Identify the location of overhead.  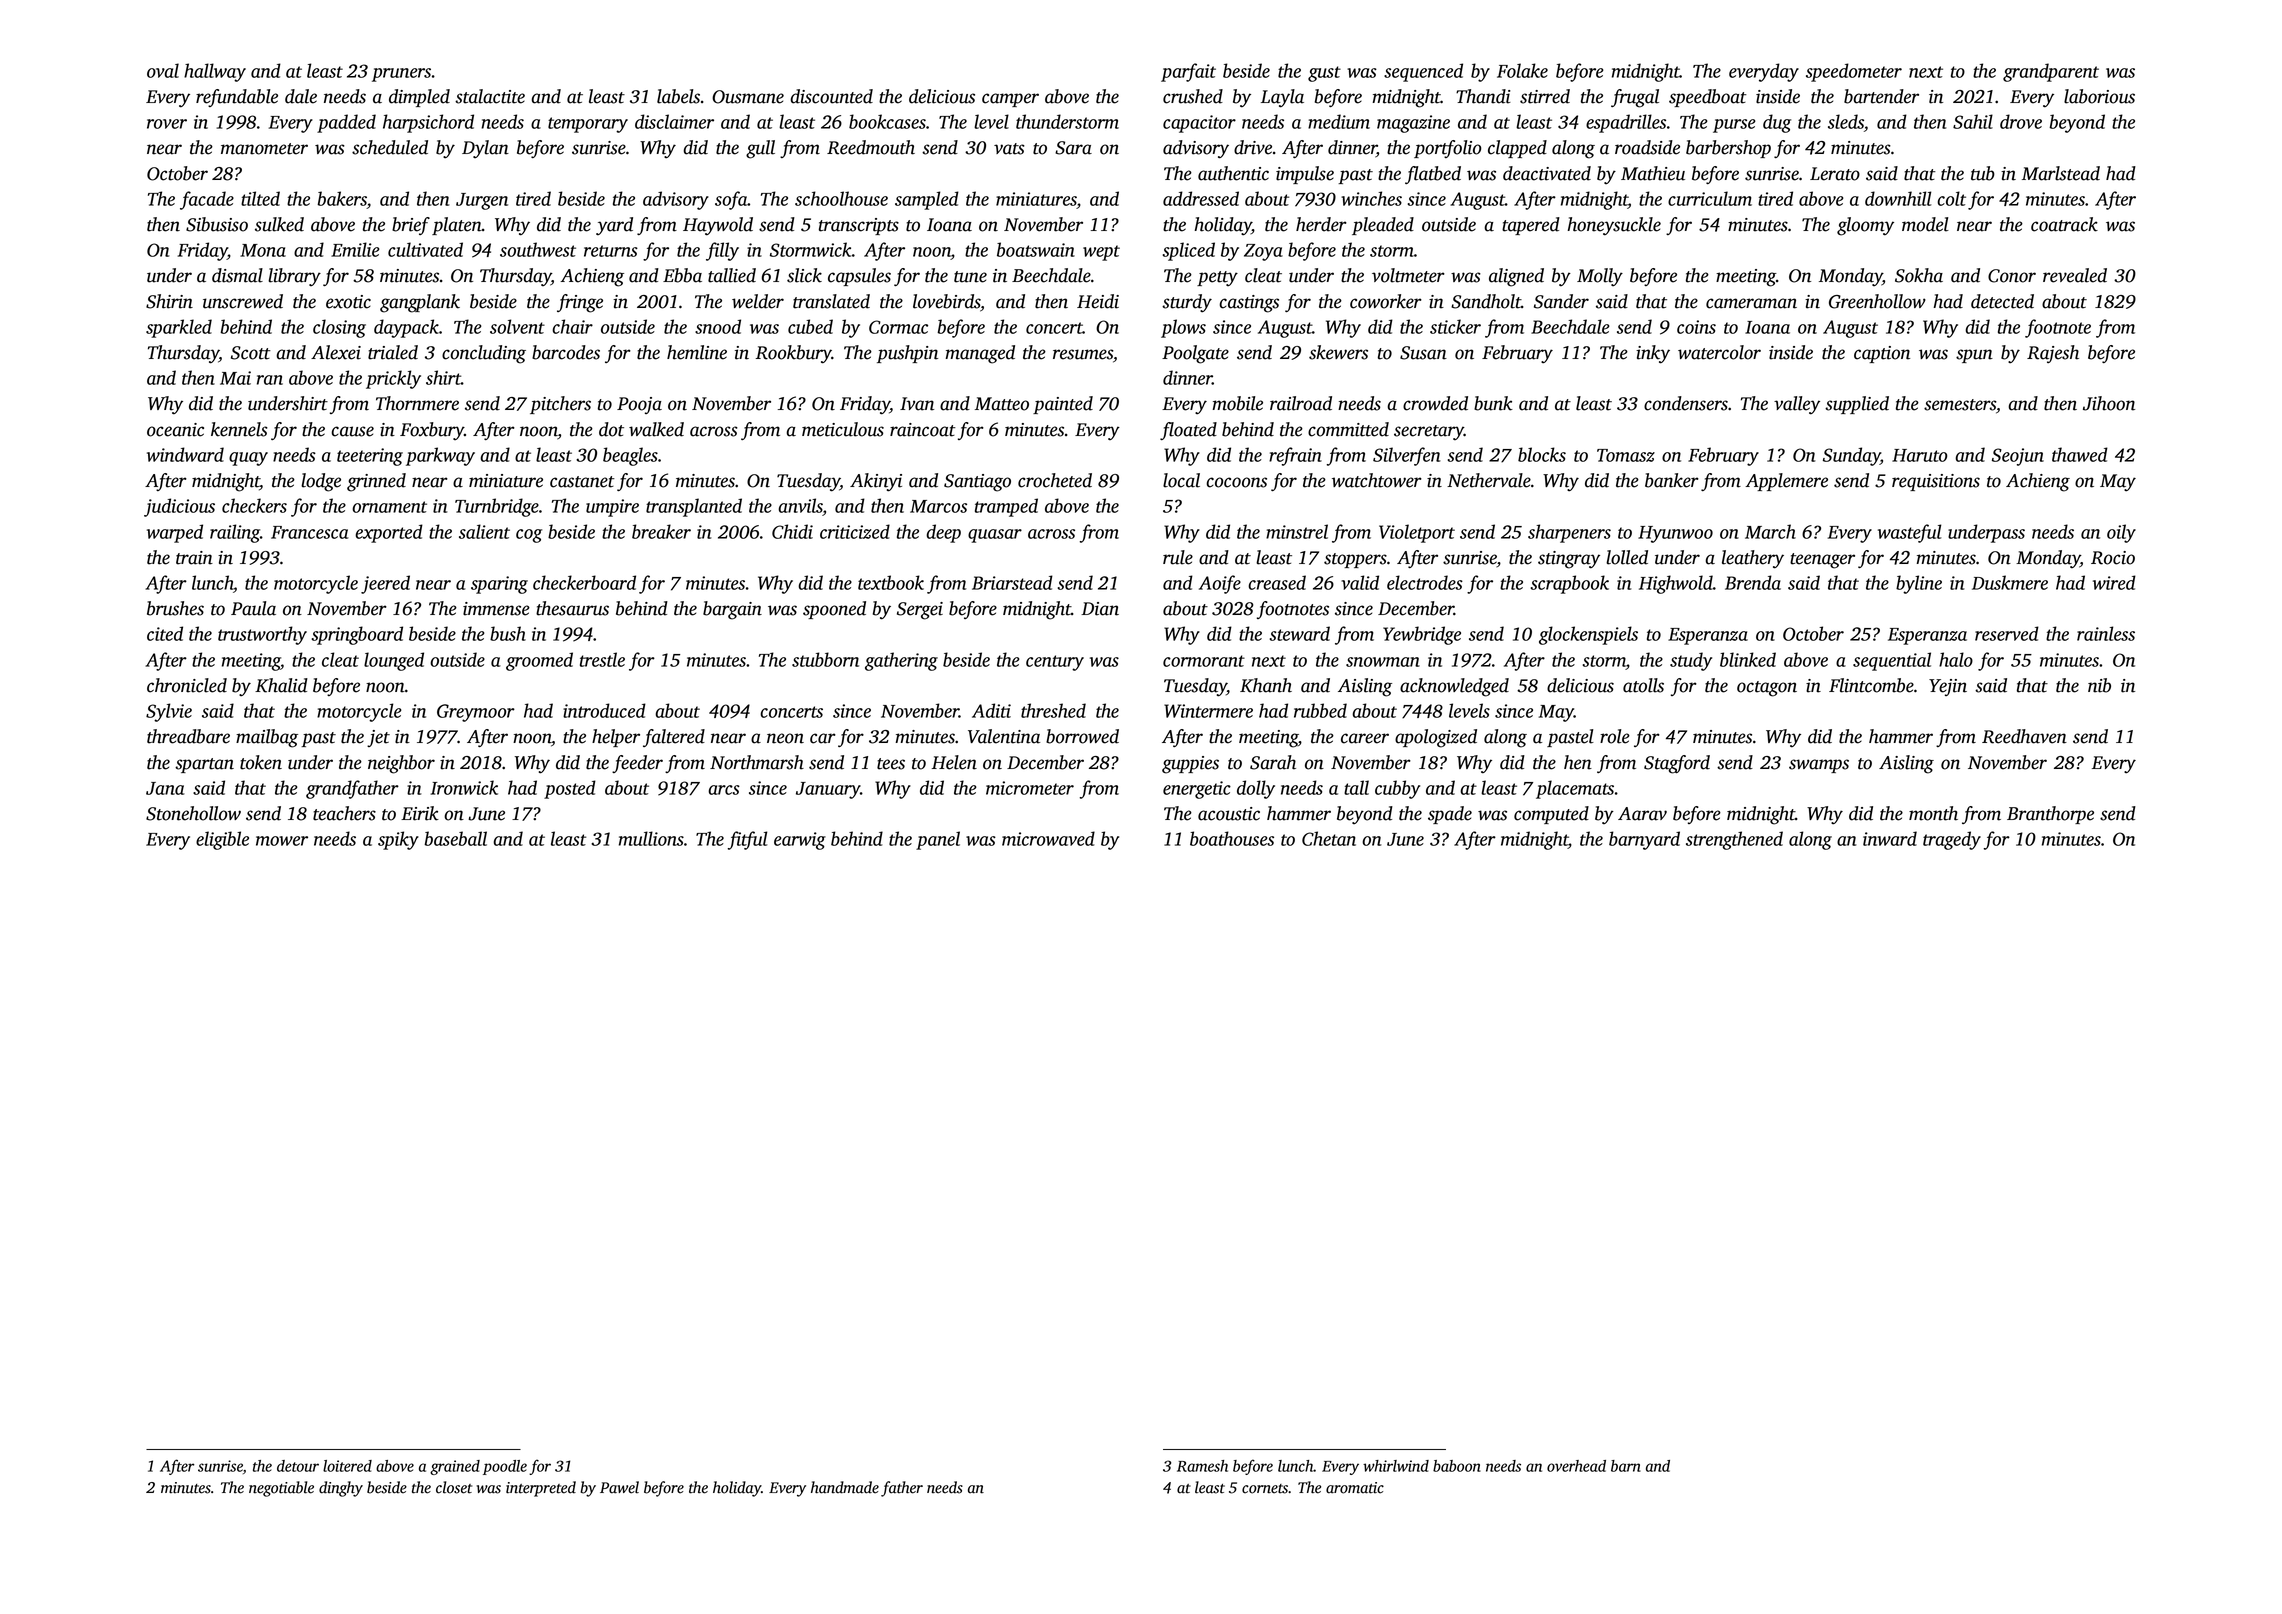
(1576, 1466).
